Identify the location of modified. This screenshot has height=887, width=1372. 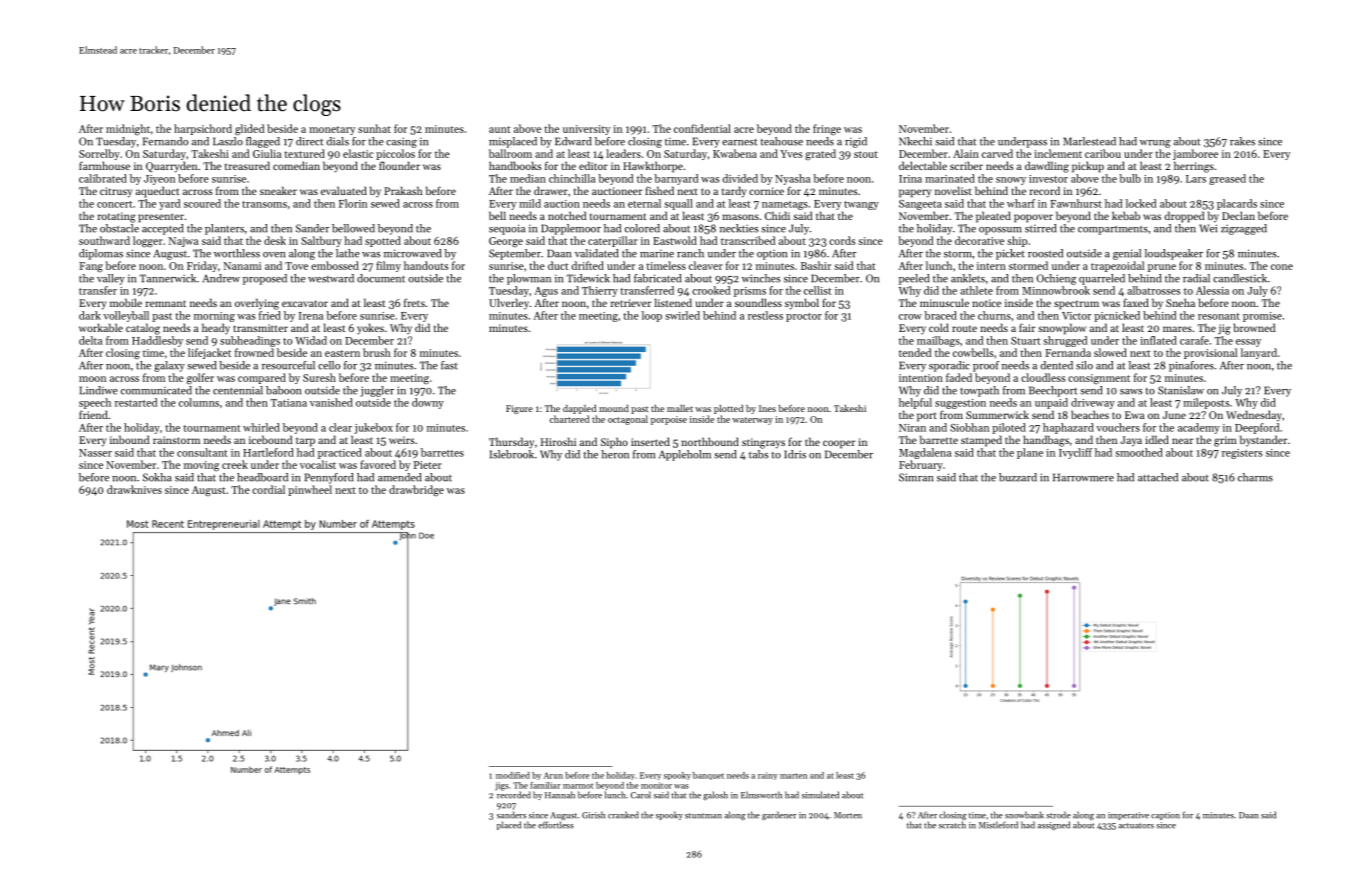
(513, 775).
